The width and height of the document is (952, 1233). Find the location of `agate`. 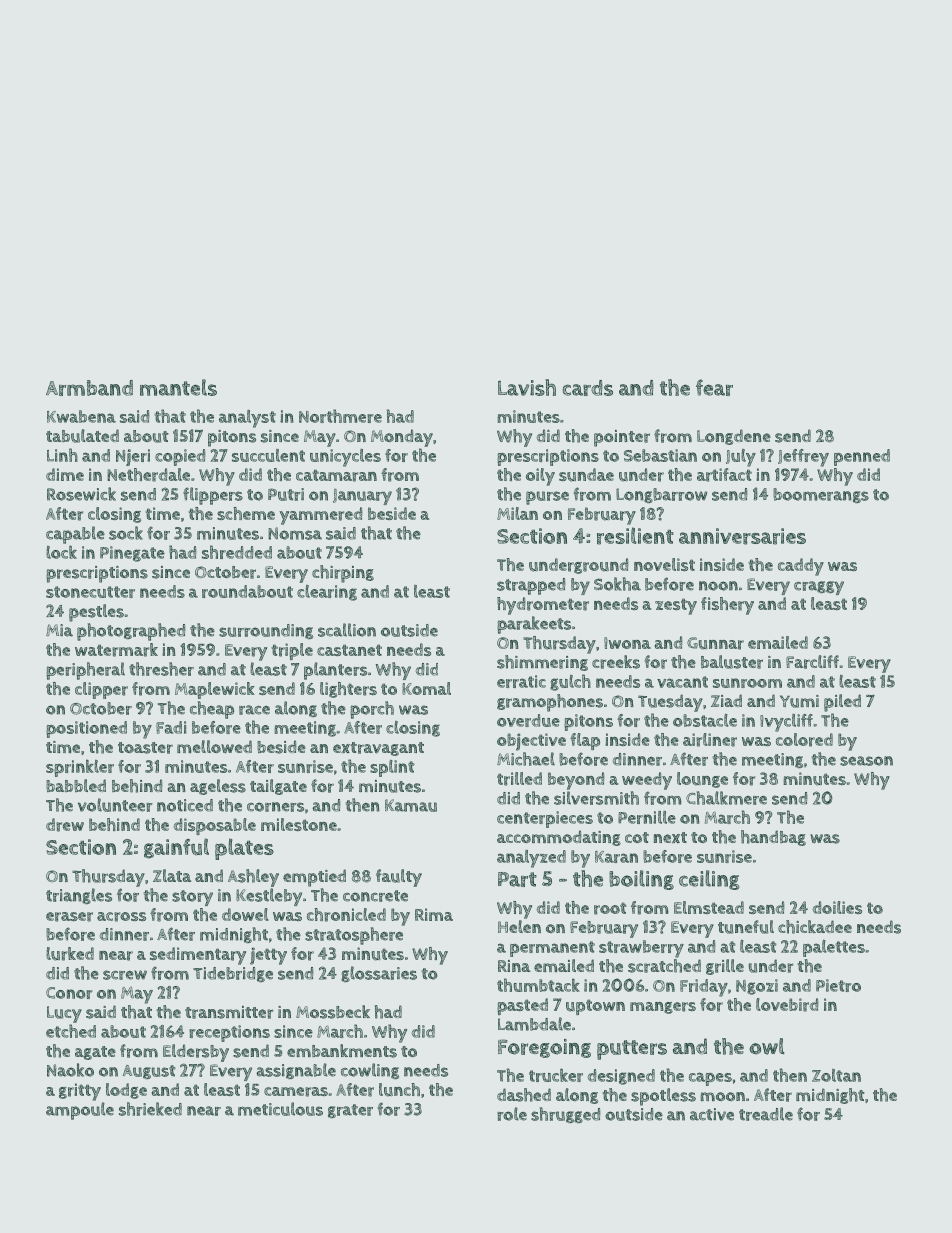

agate is located at coordinates (95, 1053).
